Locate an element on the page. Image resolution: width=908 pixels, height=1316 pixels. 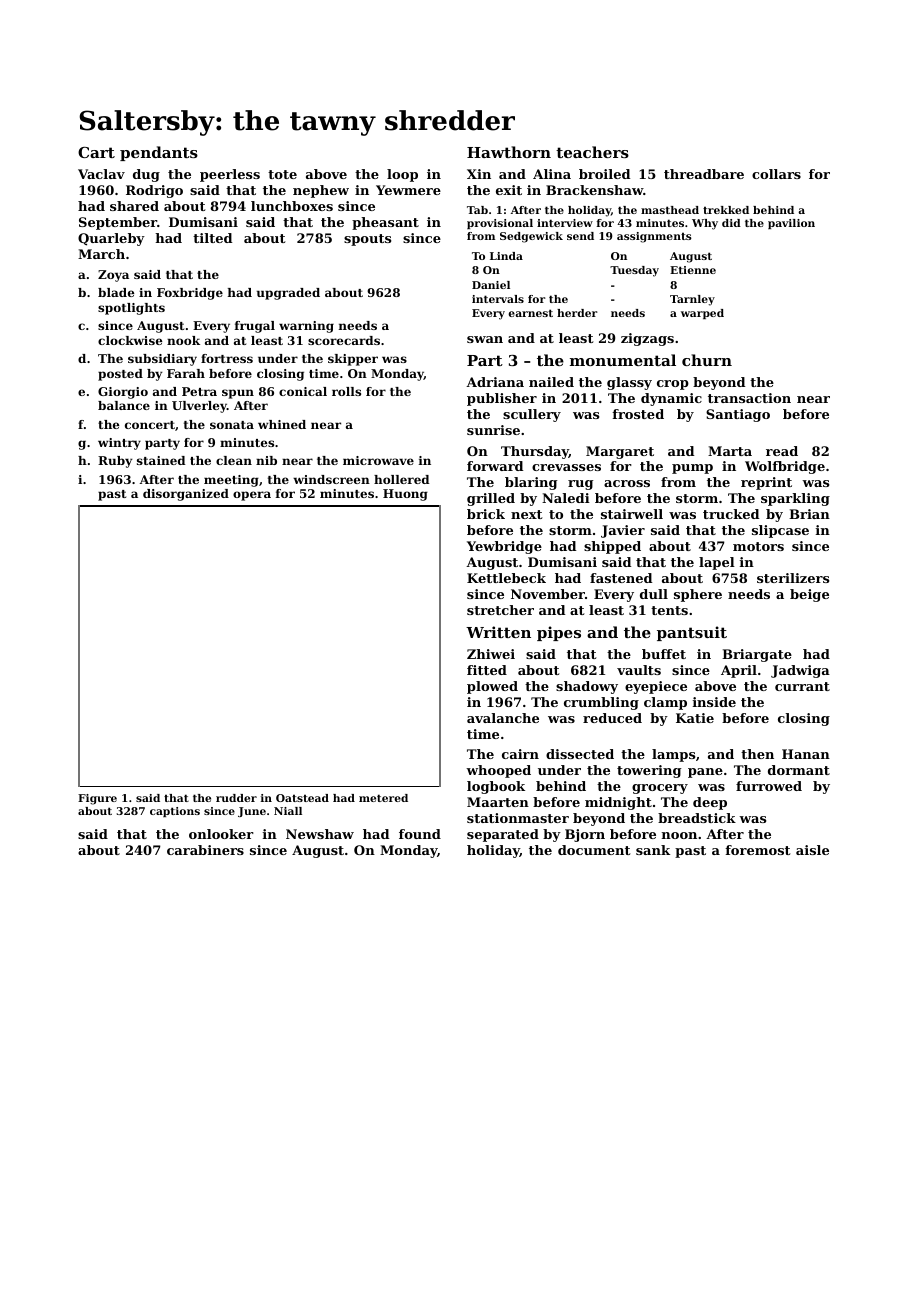
Tarnley is located at coordinates (692, 300).
